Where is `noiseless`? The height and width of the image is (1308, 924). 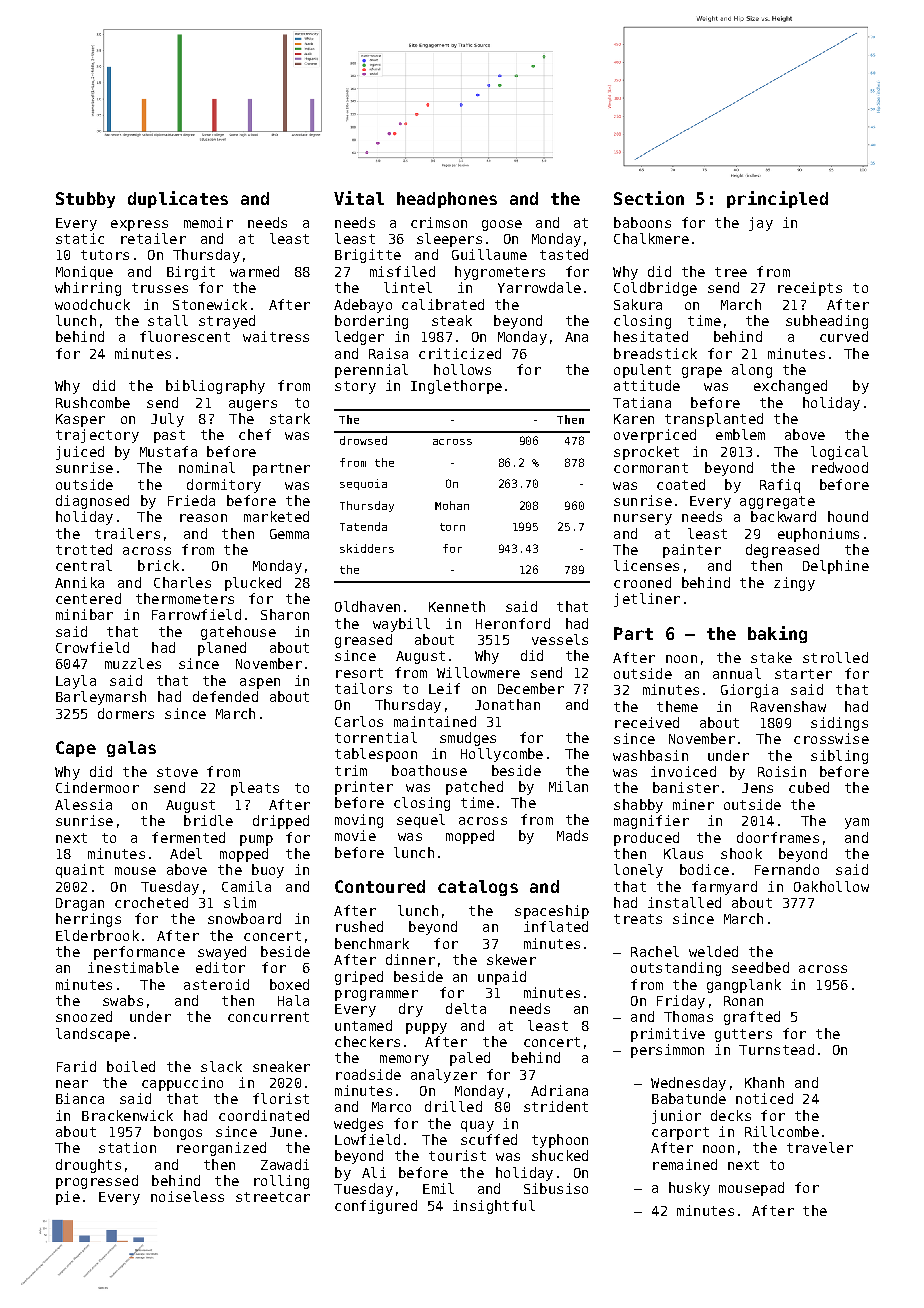 noiseless is located at coordinates (187, 1196).
